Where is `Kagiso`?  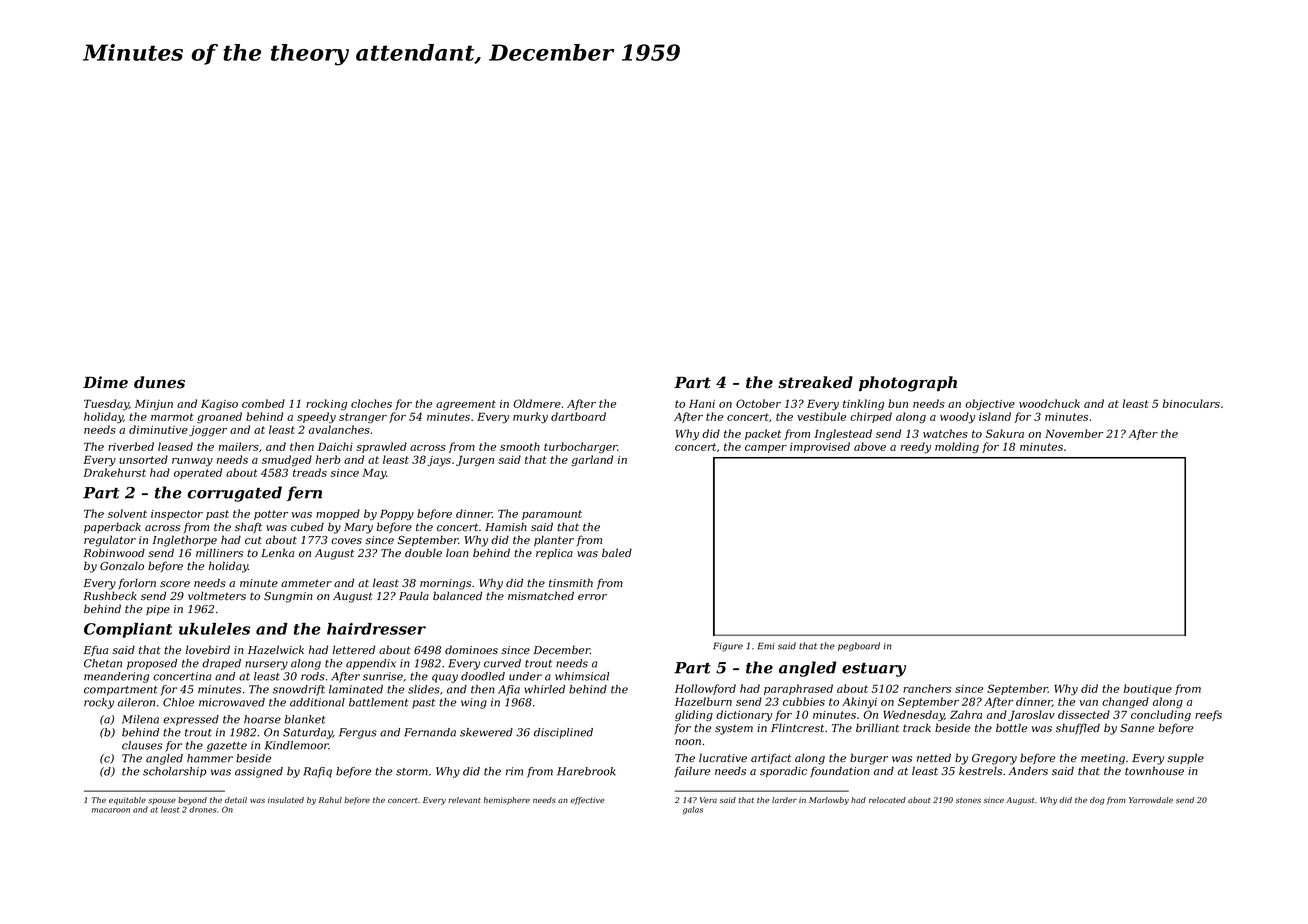 Kagiso is located at coordinates (219, 404).
